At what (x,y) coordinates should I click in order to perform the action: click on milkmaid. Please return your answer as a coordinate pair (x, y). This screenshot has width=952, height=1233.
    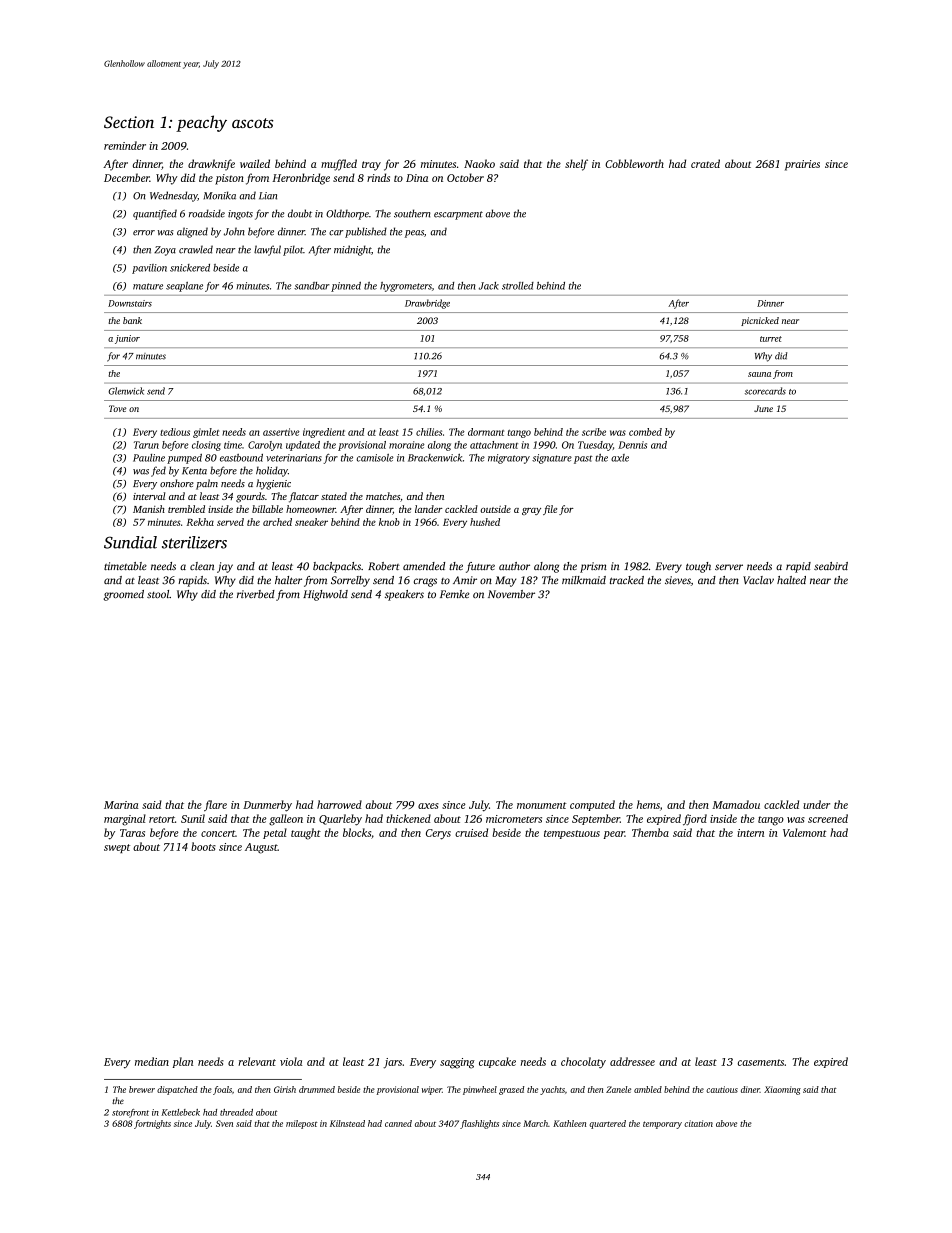
    Looking at the image, I should click on (584, 580).
